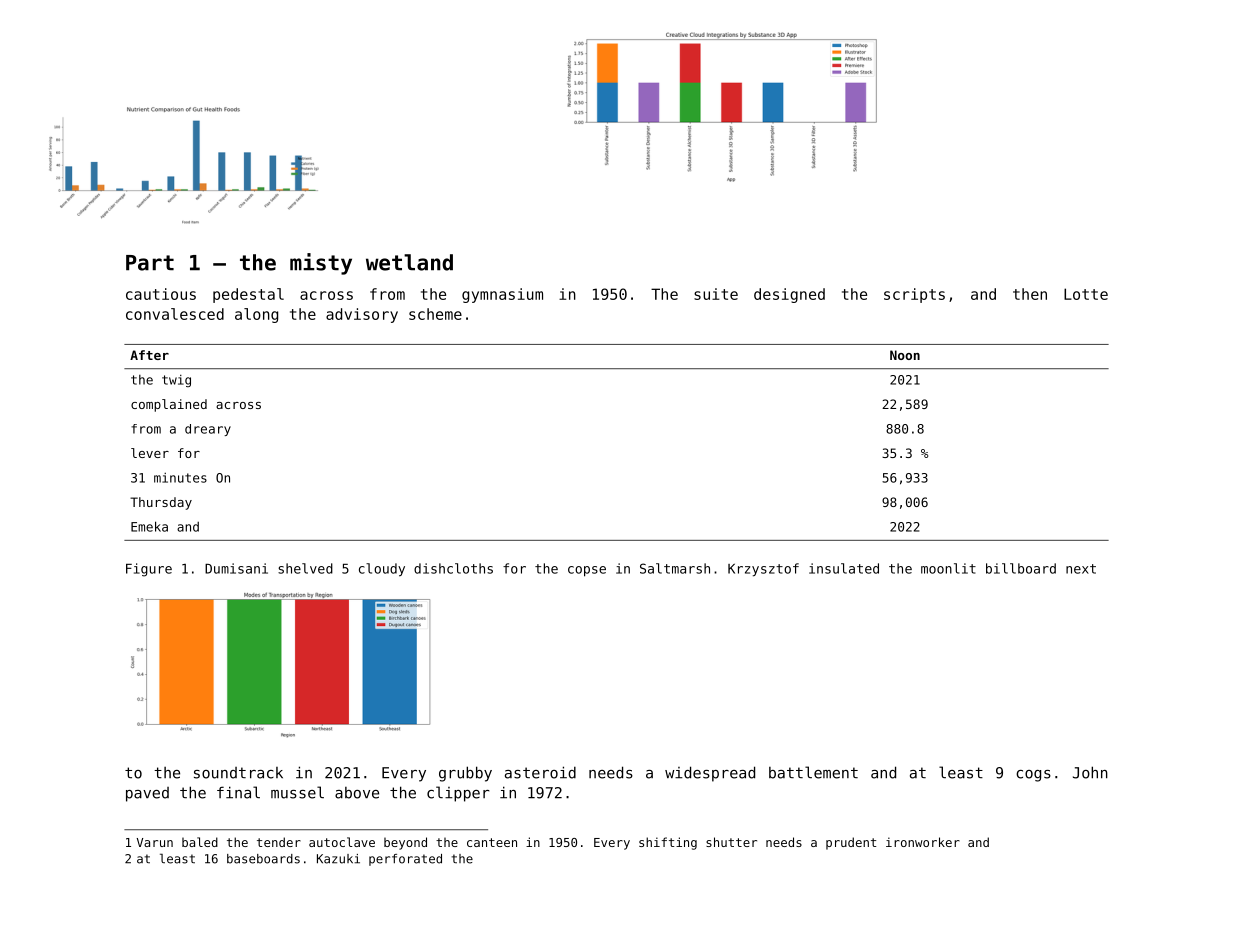 This screenshot has width=1233, height=952. Describe the element at coordinates (675, 568) in the screenshot. I see `Saltmarsh` at that location.
